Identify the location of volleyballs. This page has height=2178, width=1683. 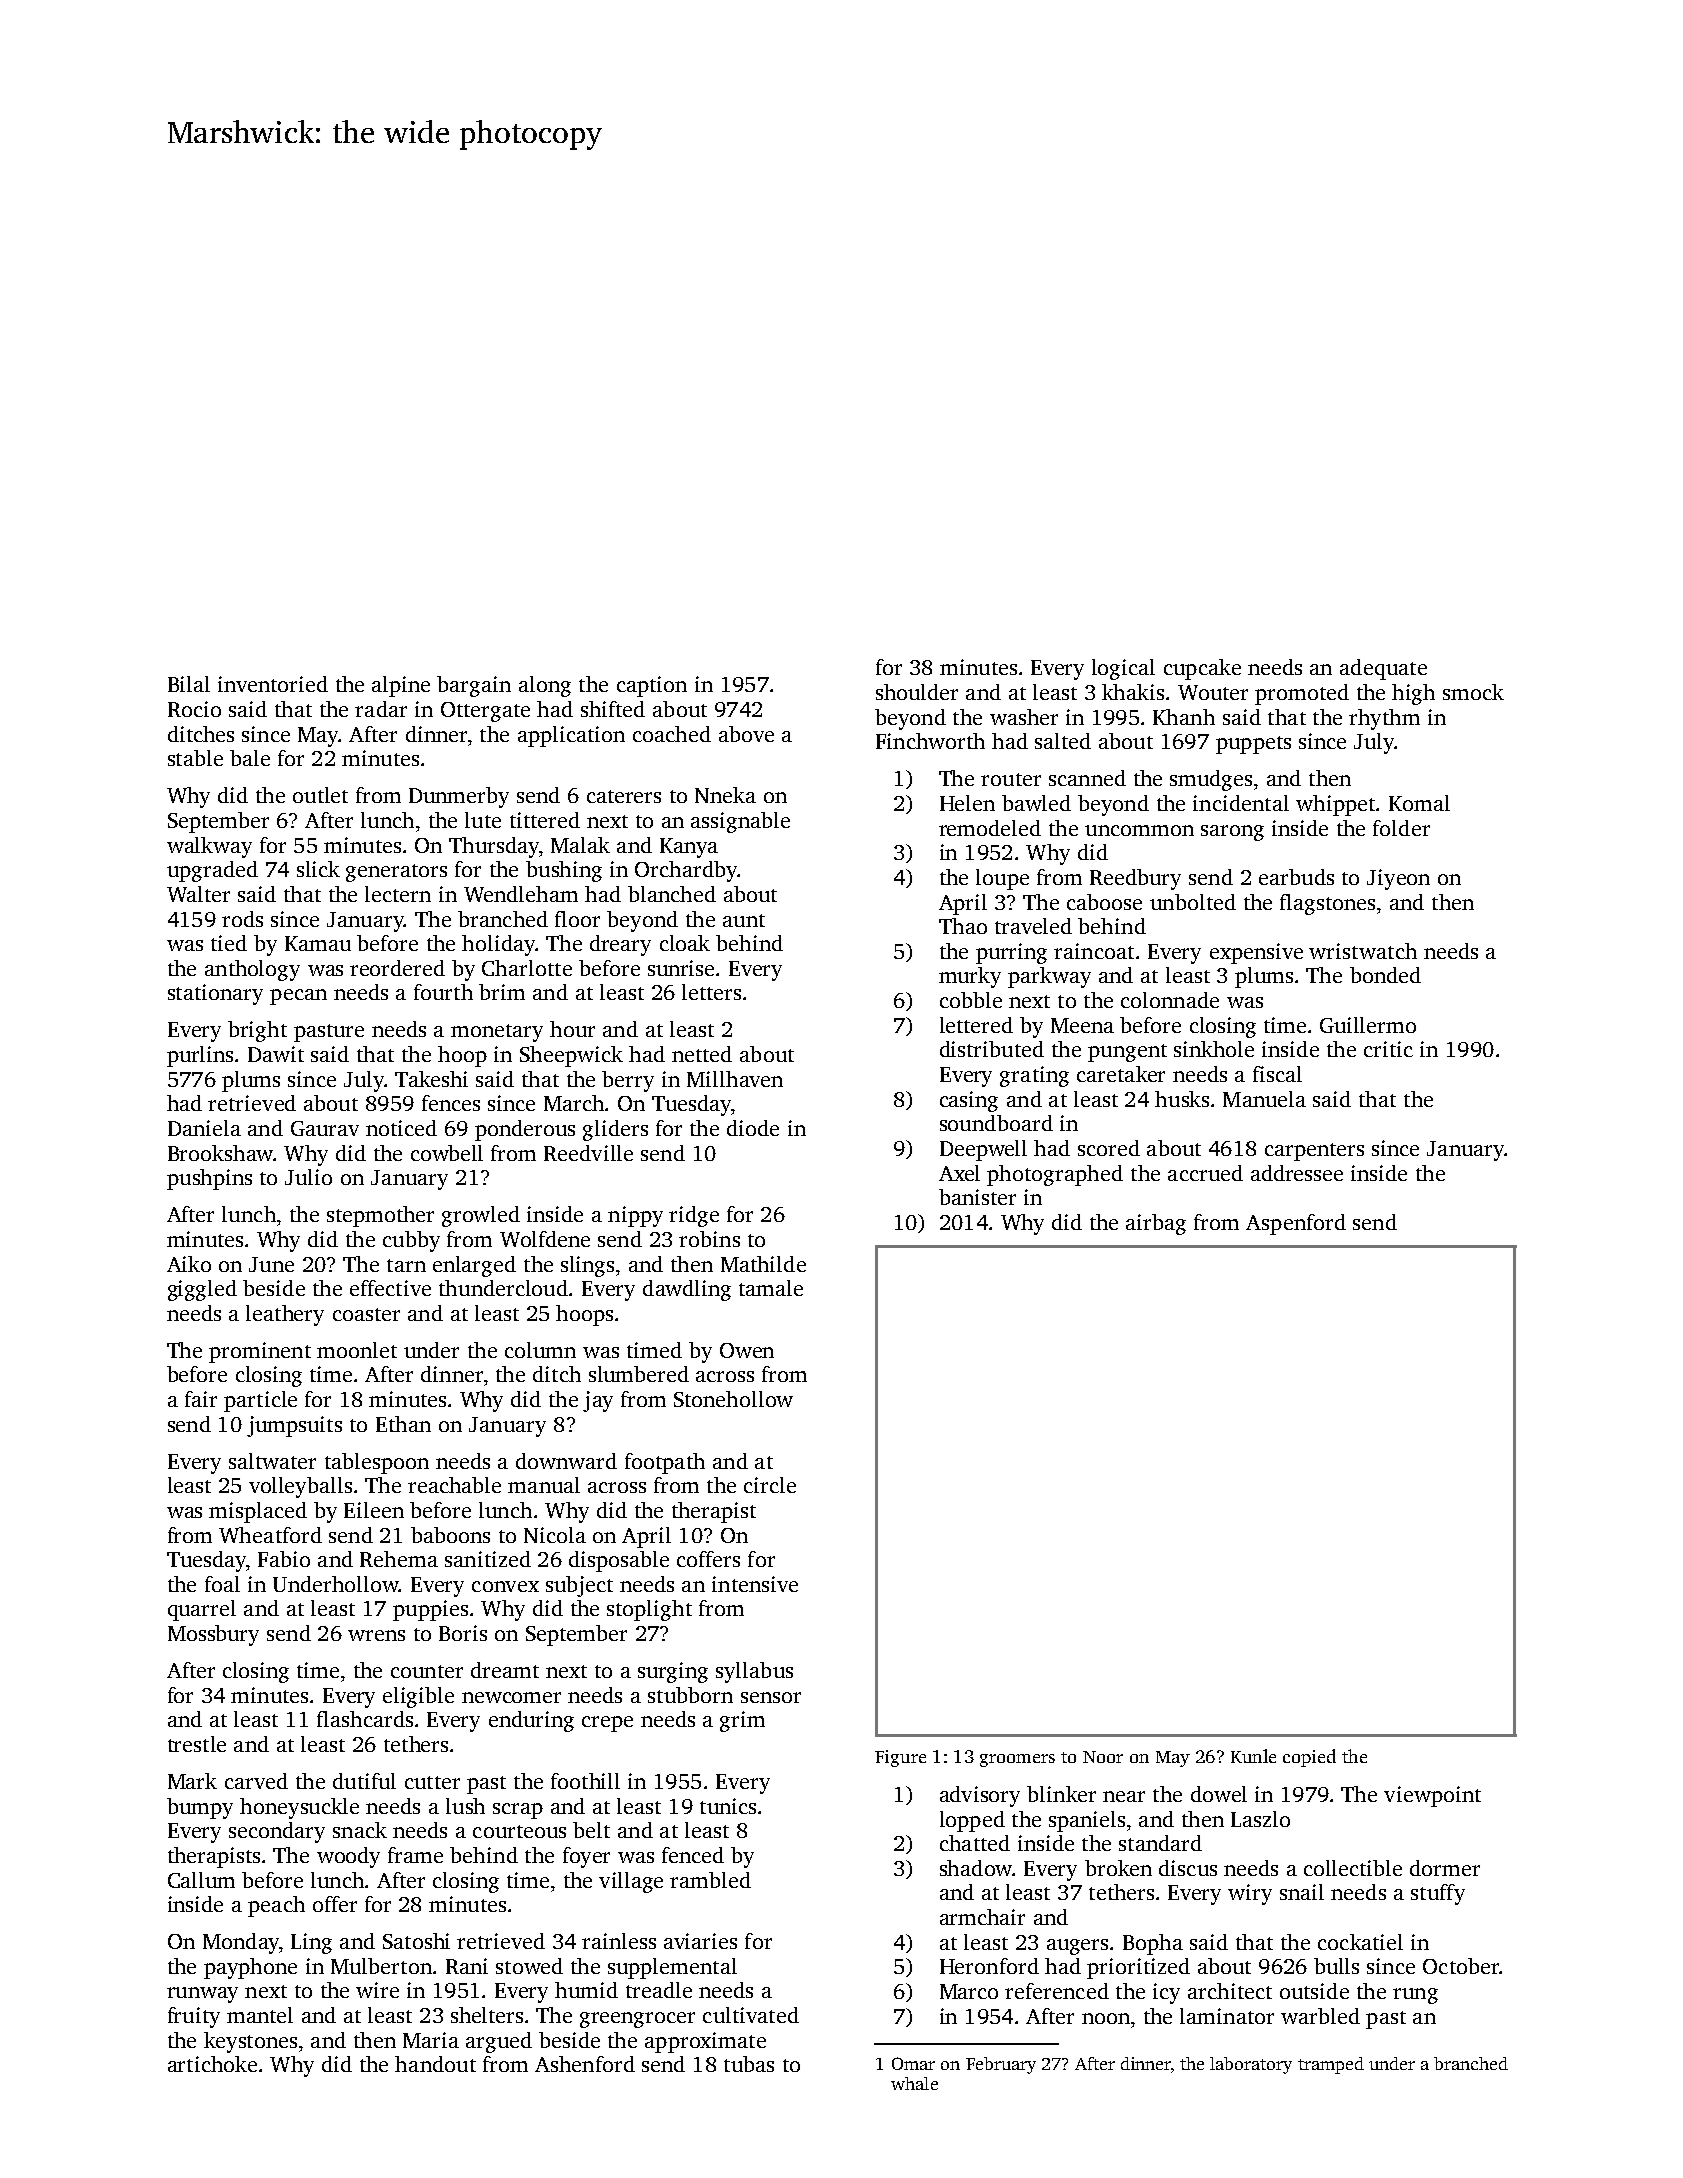
(300, 1487).
